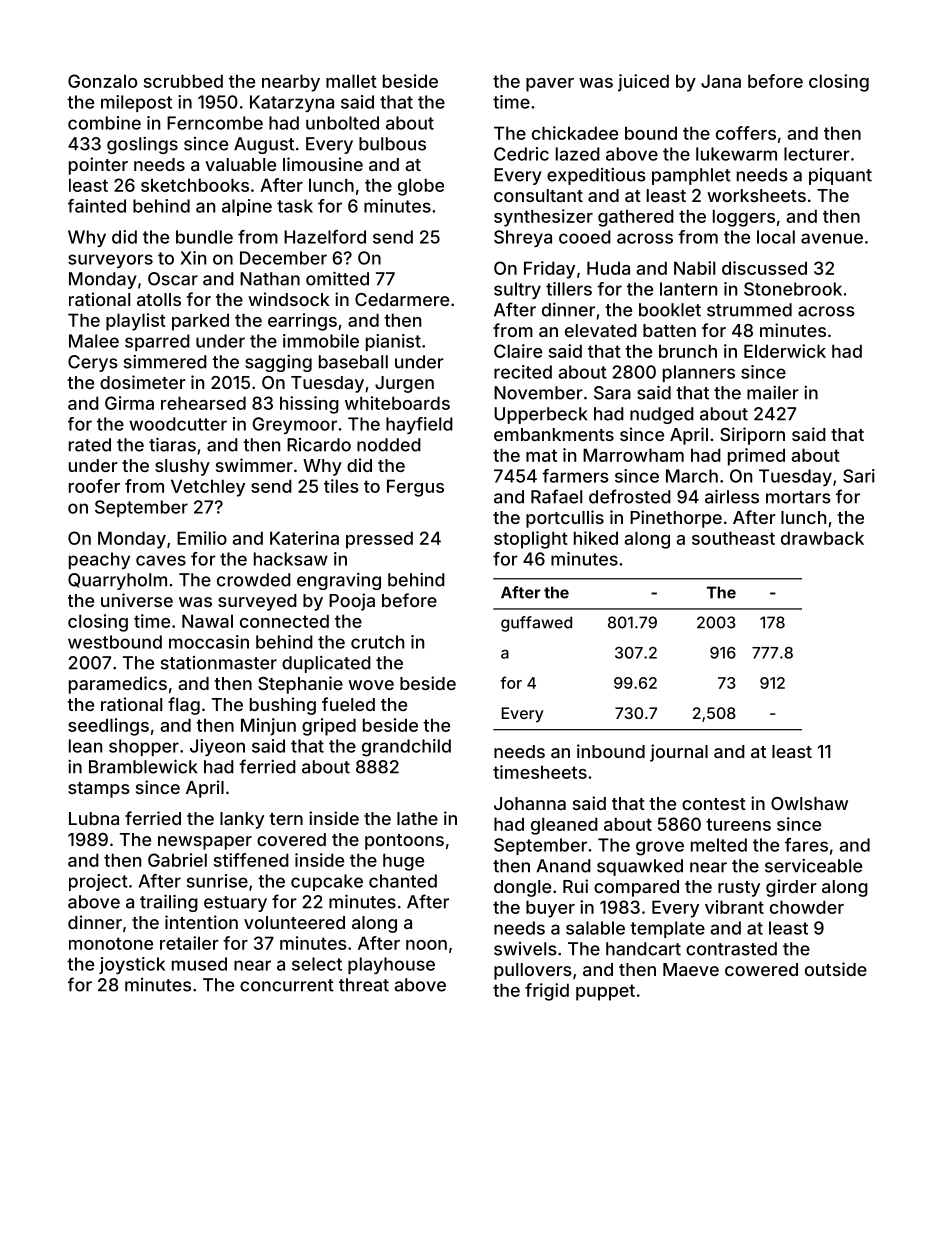 This screenshot has width=952, height=1233. I want to click on lecturer, so click(817, 154).
